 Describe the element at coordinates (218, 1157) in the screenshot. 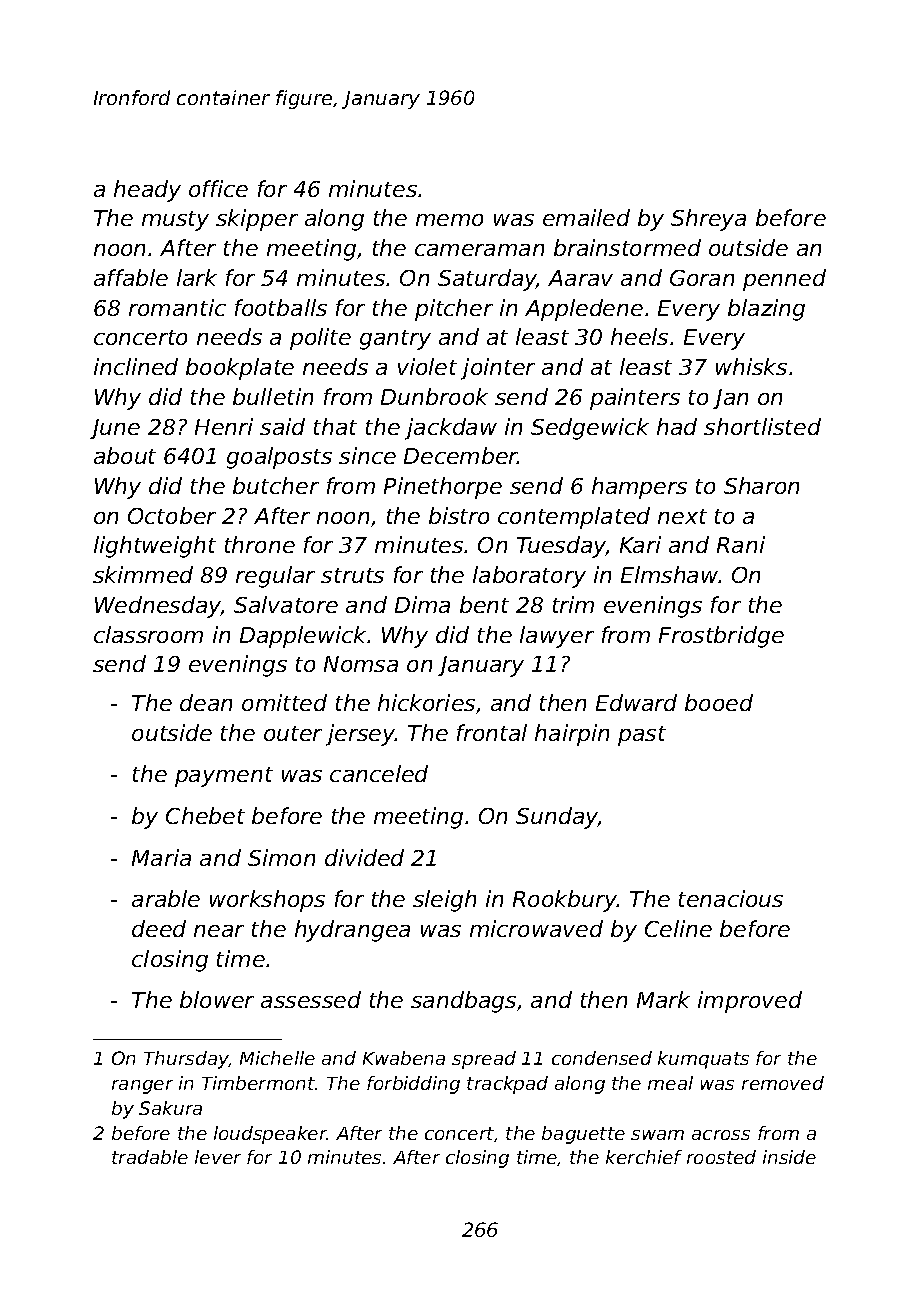

I see `lever` at that location.
